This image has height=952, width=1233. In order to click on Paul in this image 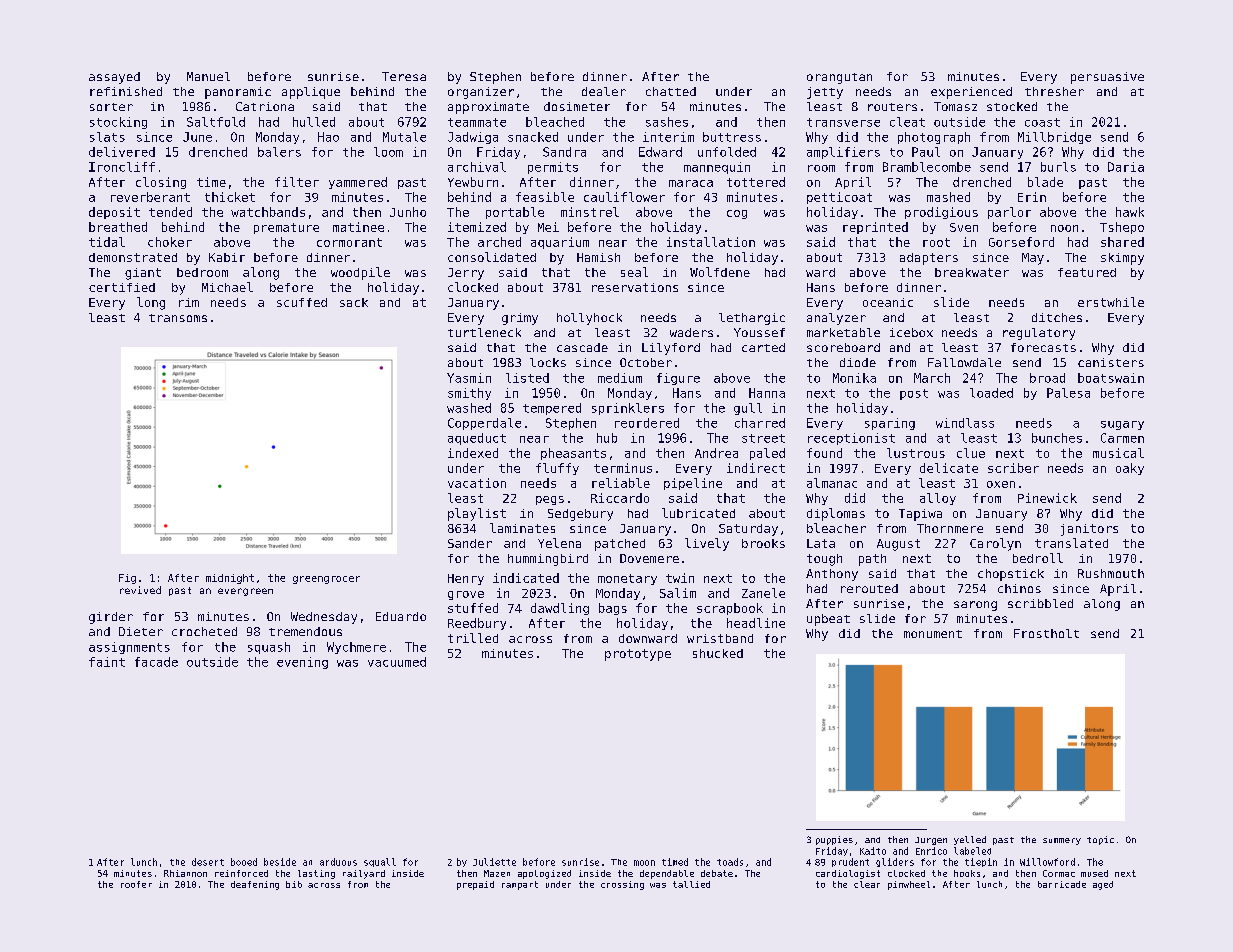, I will do `click(926, 152)`.
